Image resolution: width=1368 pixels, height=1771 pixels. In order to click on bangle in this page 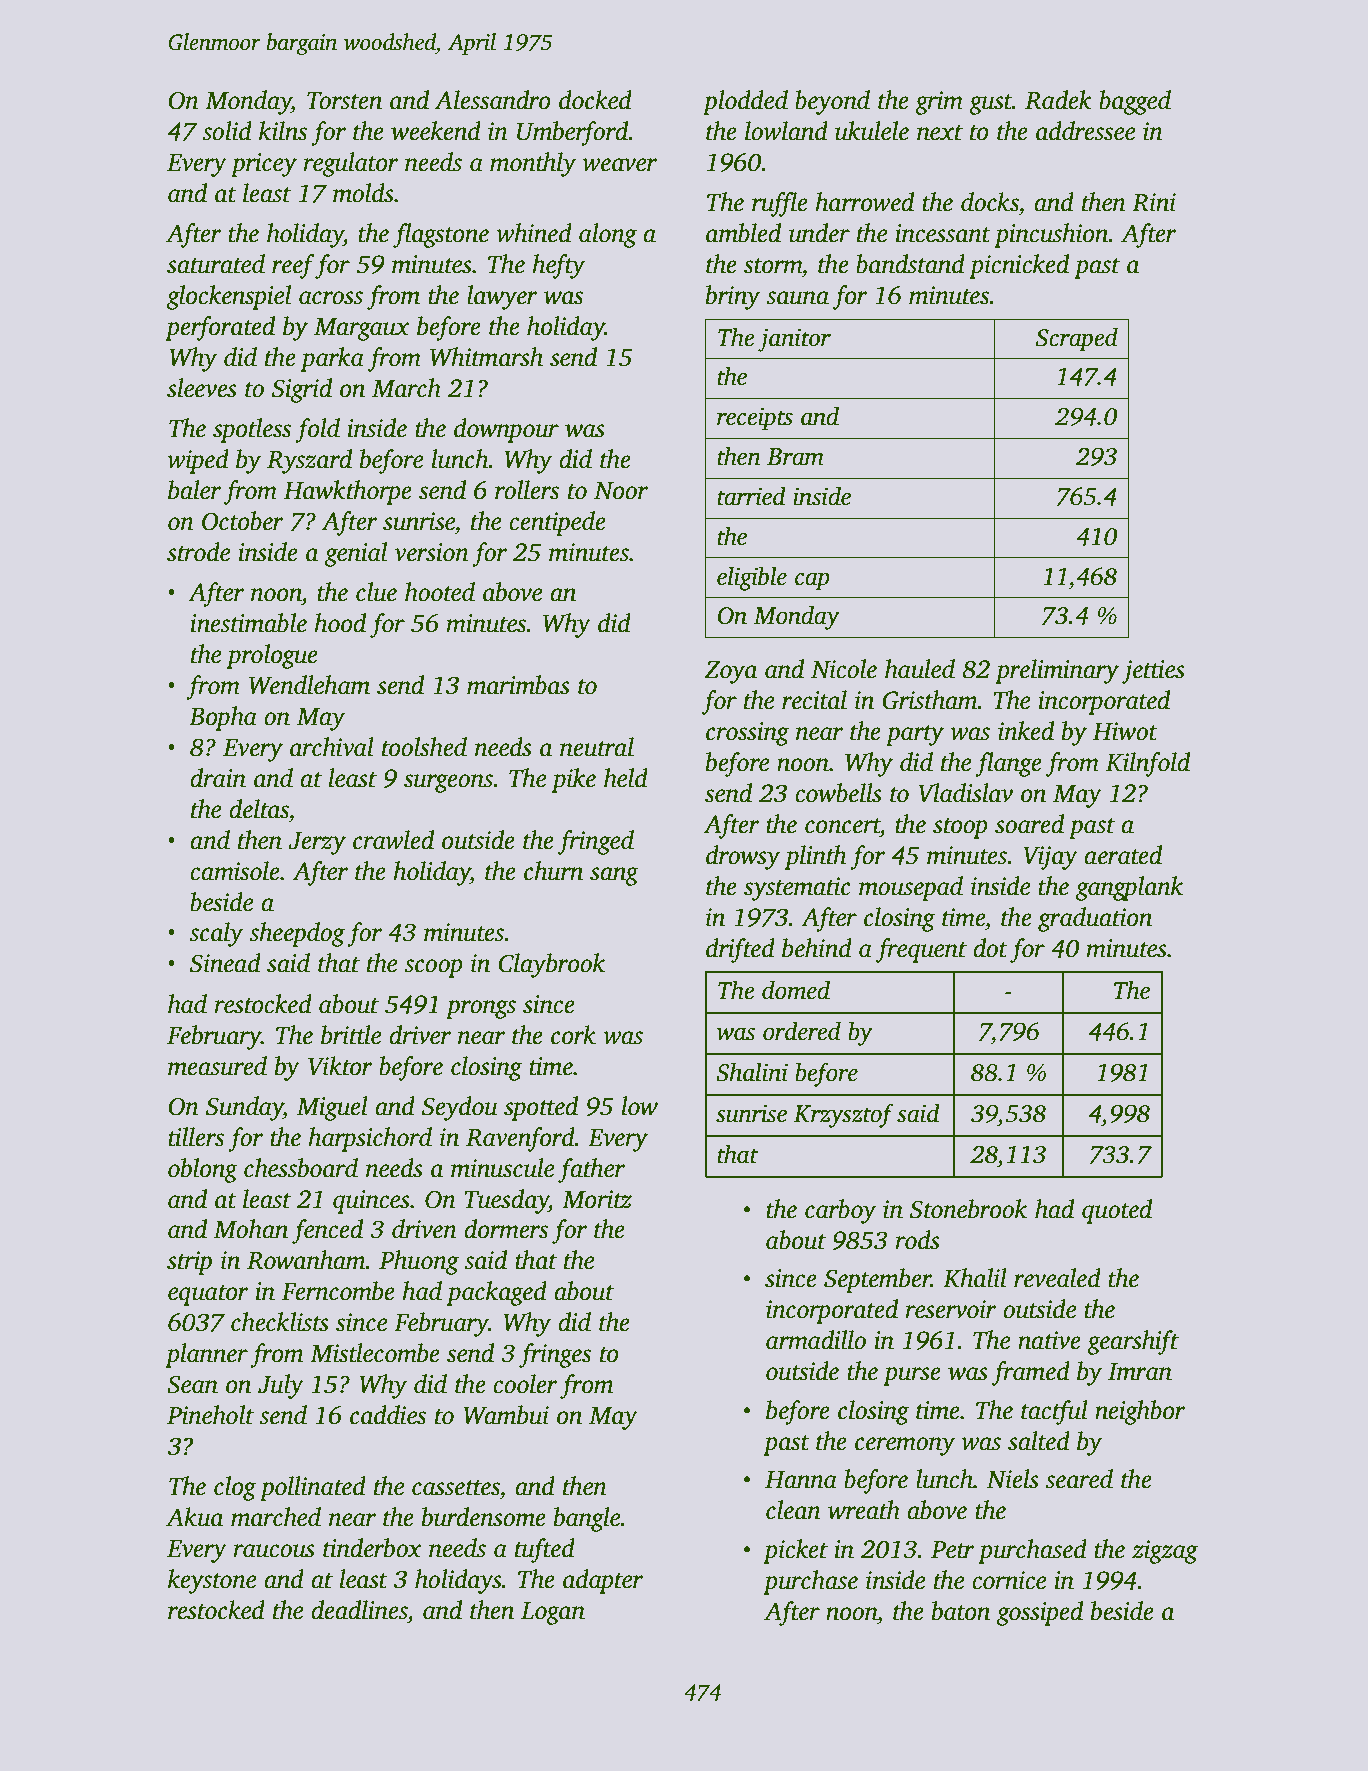, I will do `click(587, 1519)`.
